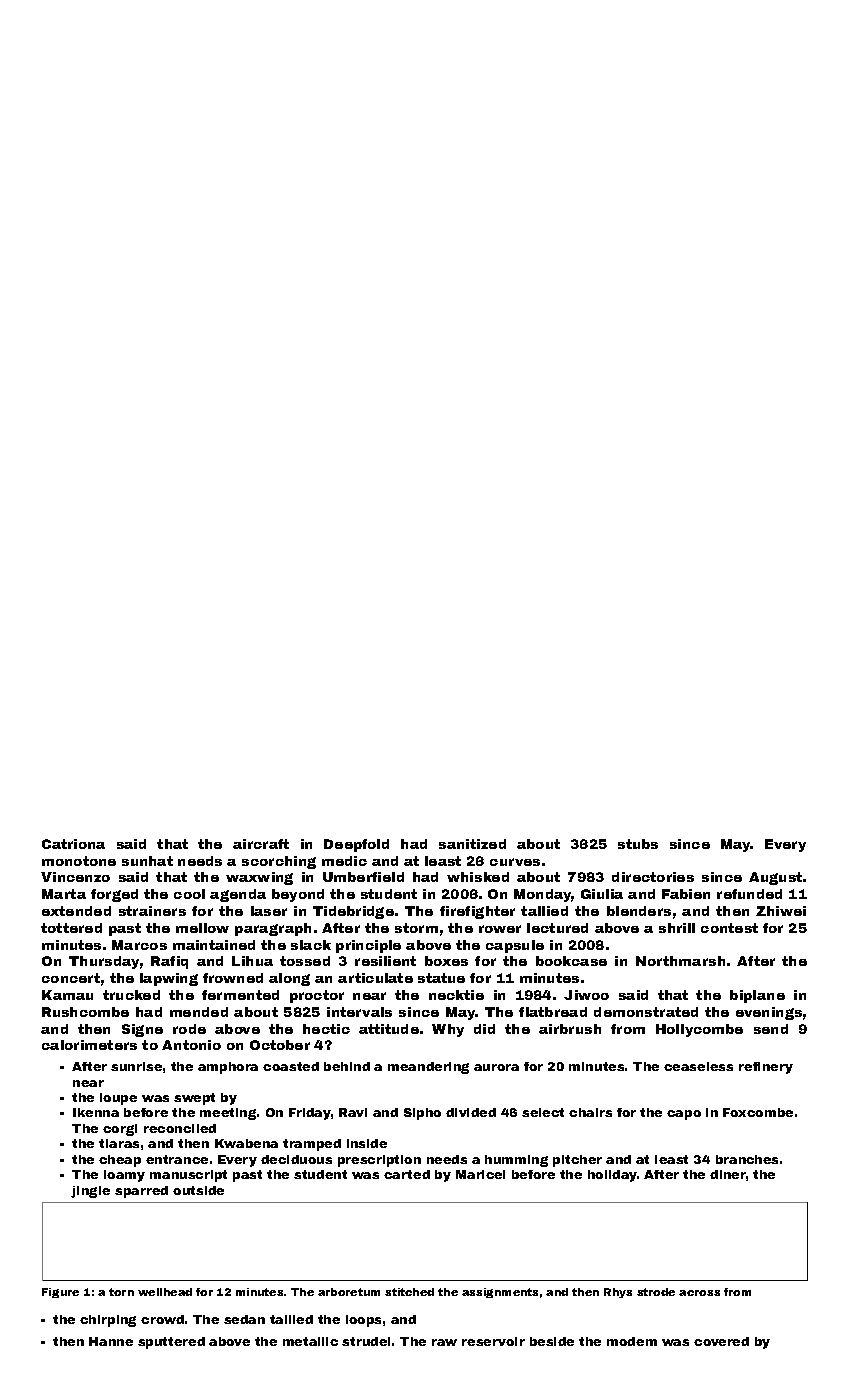 The height and width of the screenshot is (1400, 849). Describe the element at coordinates (553, 1012) in the screenshot. I see `flatbread` at that location.
